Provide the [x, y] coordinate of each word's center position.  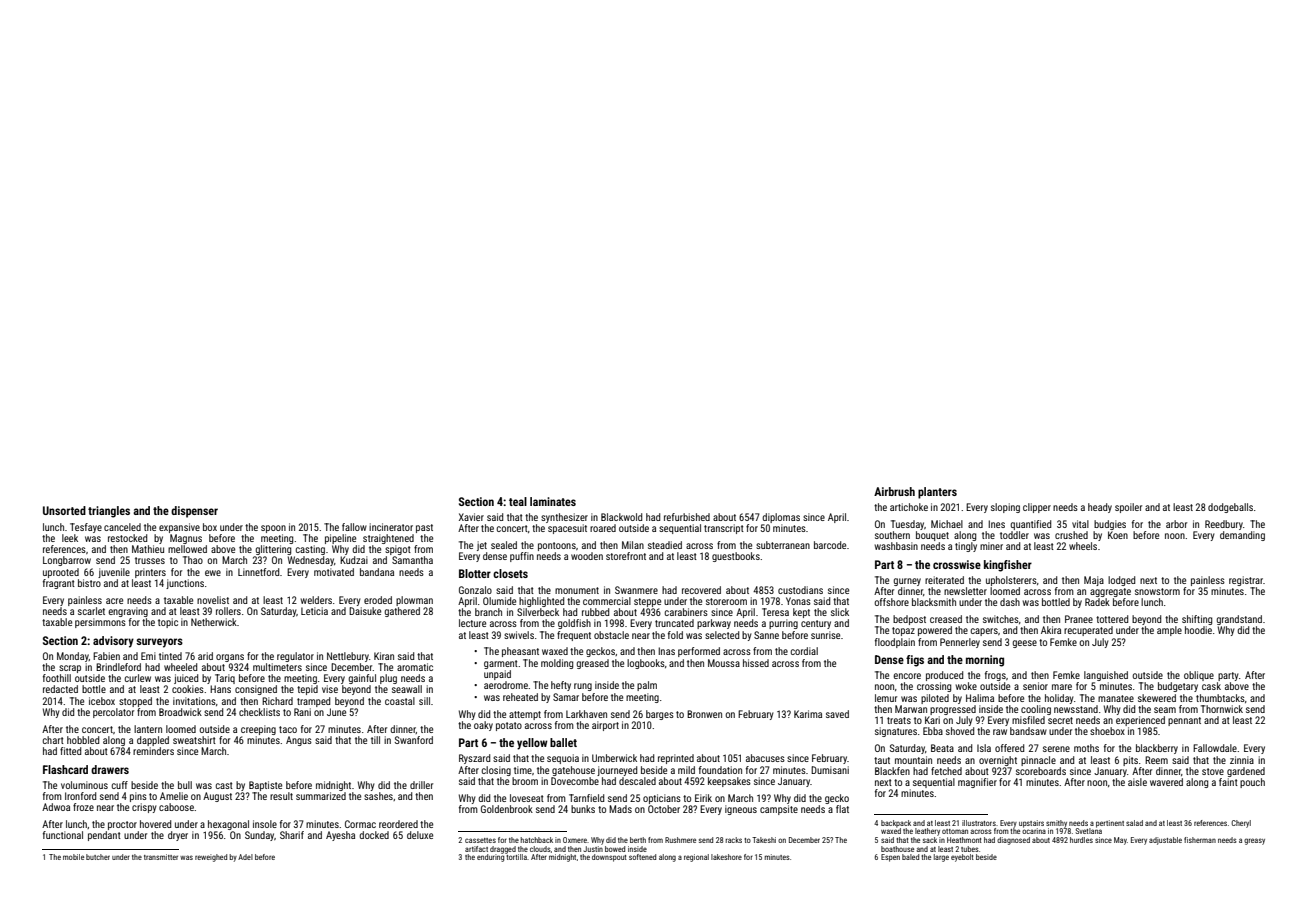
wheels [1083, 546]
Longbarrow [67, 561]
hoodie [1198, 630]
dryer [178, 836]
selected [722, 635]
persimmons [100, 623]
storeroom [726, 601]
